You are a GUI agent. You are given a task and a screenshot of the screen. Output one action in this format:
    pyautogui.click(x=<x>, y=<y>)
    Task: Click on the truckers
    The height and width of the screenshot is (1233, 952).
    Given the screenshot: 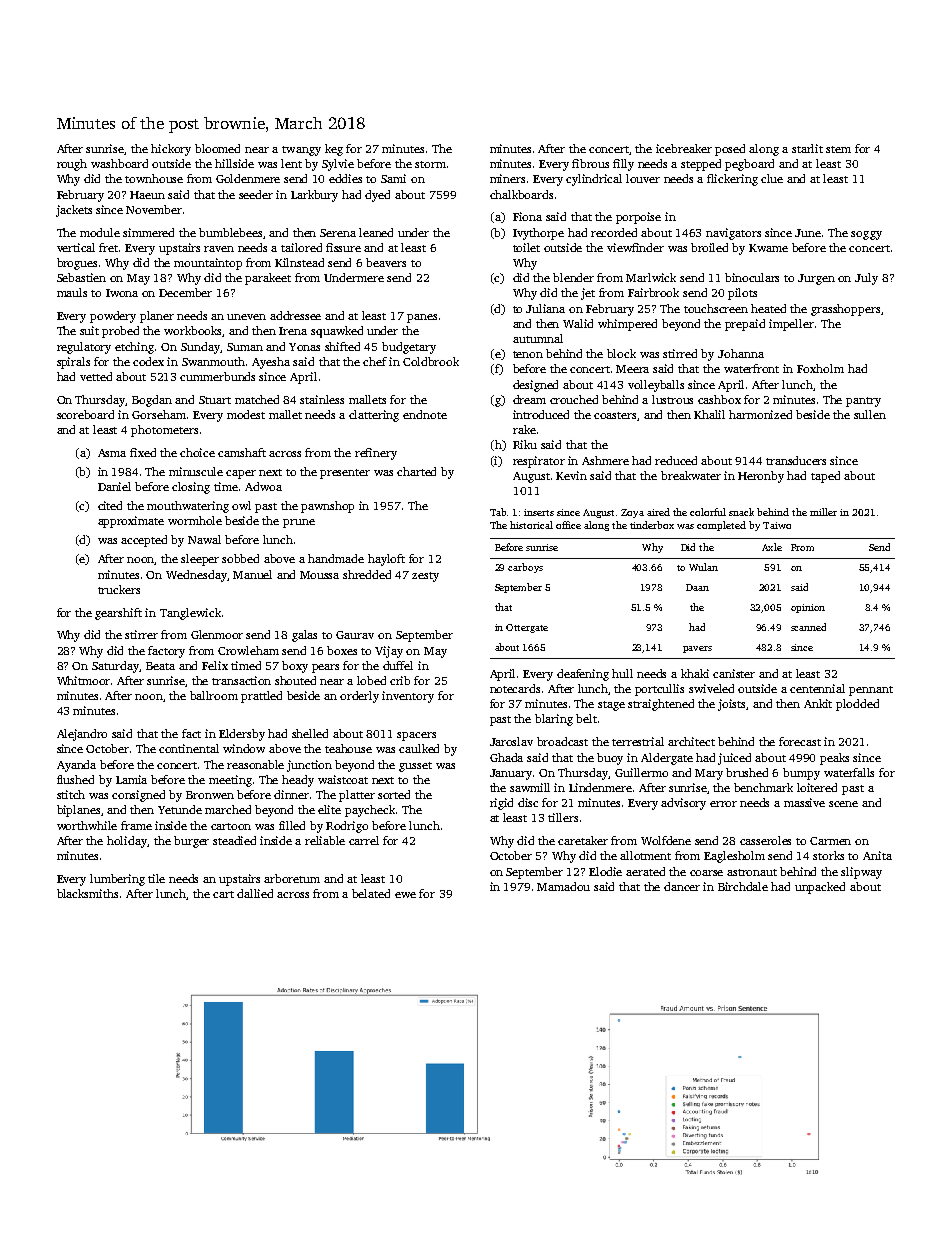 What is the action you would take?
    pyautogui.click(x=119, y=589)
